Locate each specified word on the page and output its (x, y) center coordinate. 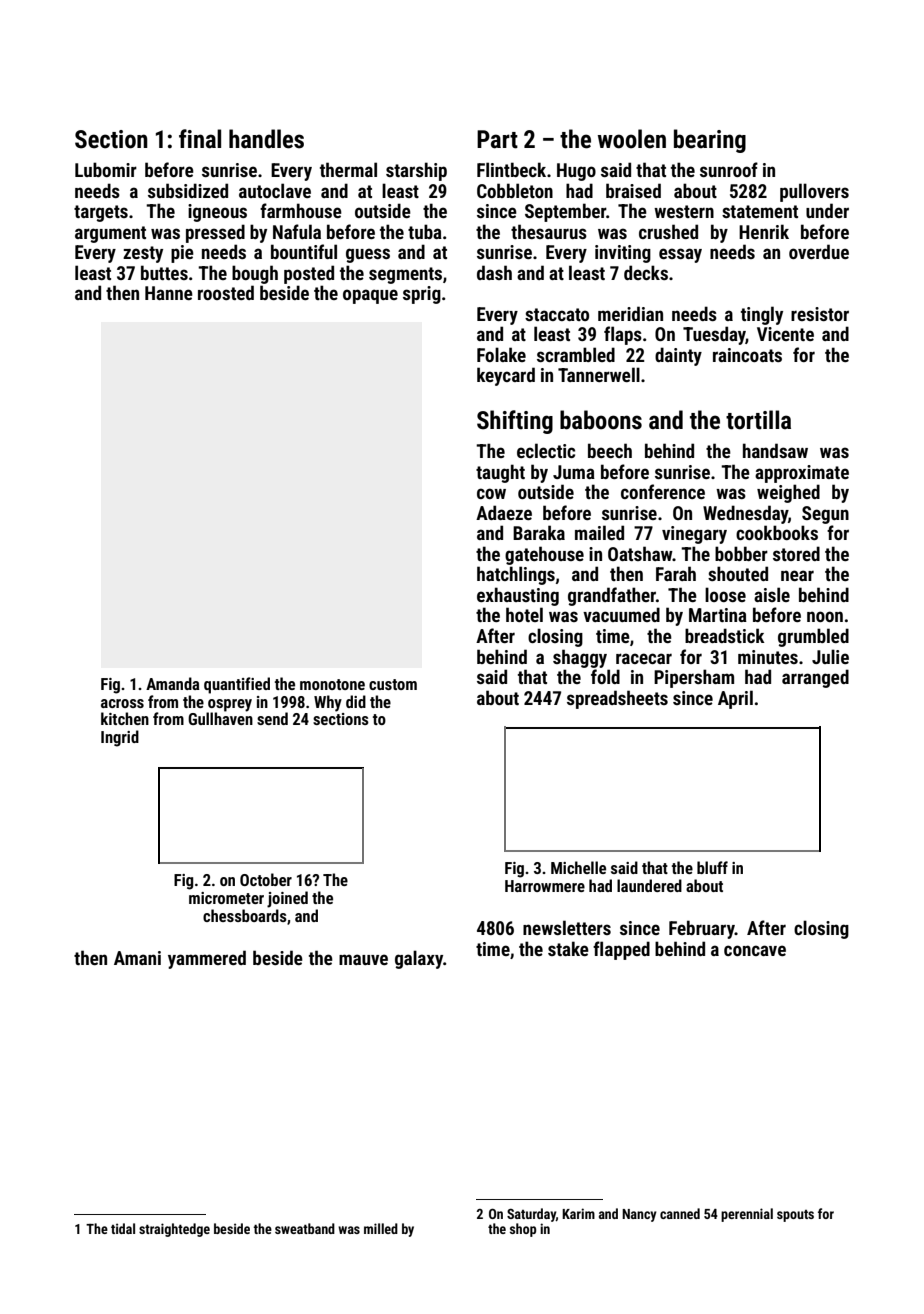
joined (287, 899)
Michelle (578, 867)
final (200, 139)
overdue (819, 251)
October (266, 879)
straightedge (174, 1230)
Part (497, 139)
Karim (578, 1213)
